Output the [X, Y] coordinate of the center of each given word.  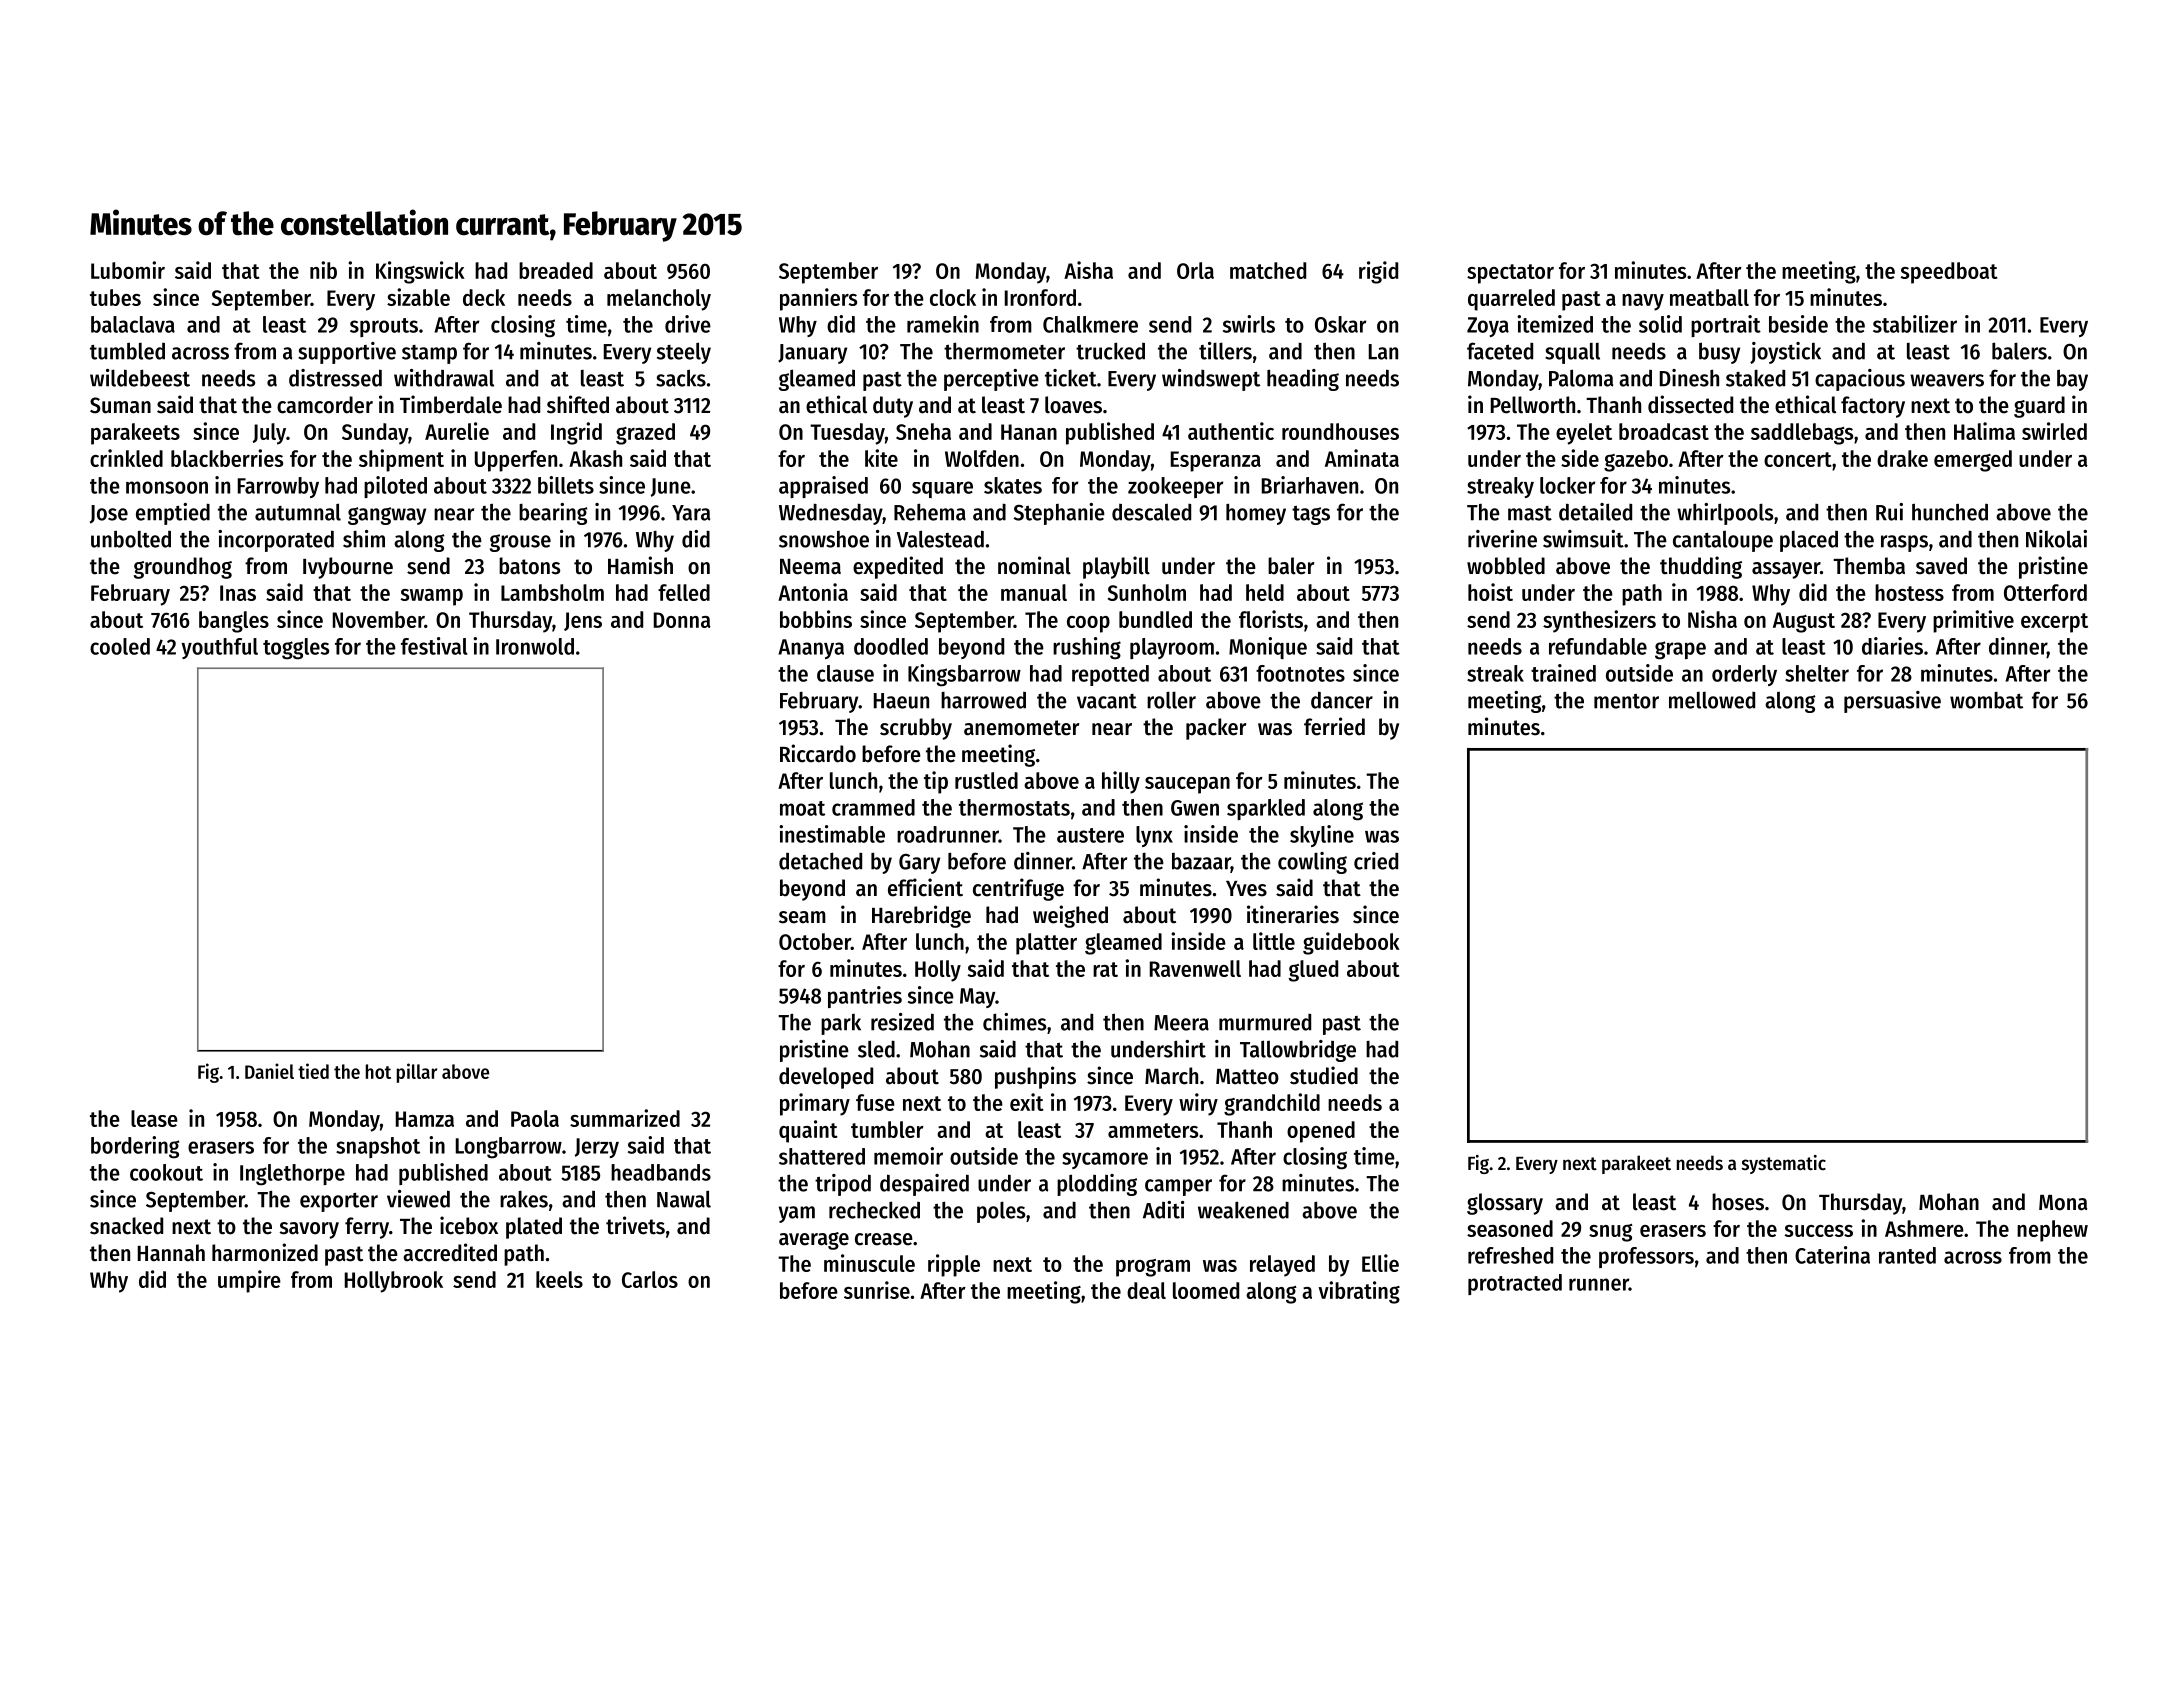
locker [1567, 485]
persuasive [1892, 702]
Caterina [1832, 1255]
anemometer [1022, 728]
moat [802, 808]
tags [1311, 515]
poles [1001, 1212]
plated [534, 1228]
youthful [219, 648]
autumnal [298, 512]
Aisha [1088, 270]
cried [1376, 861]
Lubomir [128, 270]
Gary [919, 864]
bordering [135, 1147]
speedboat [1949, 273]
